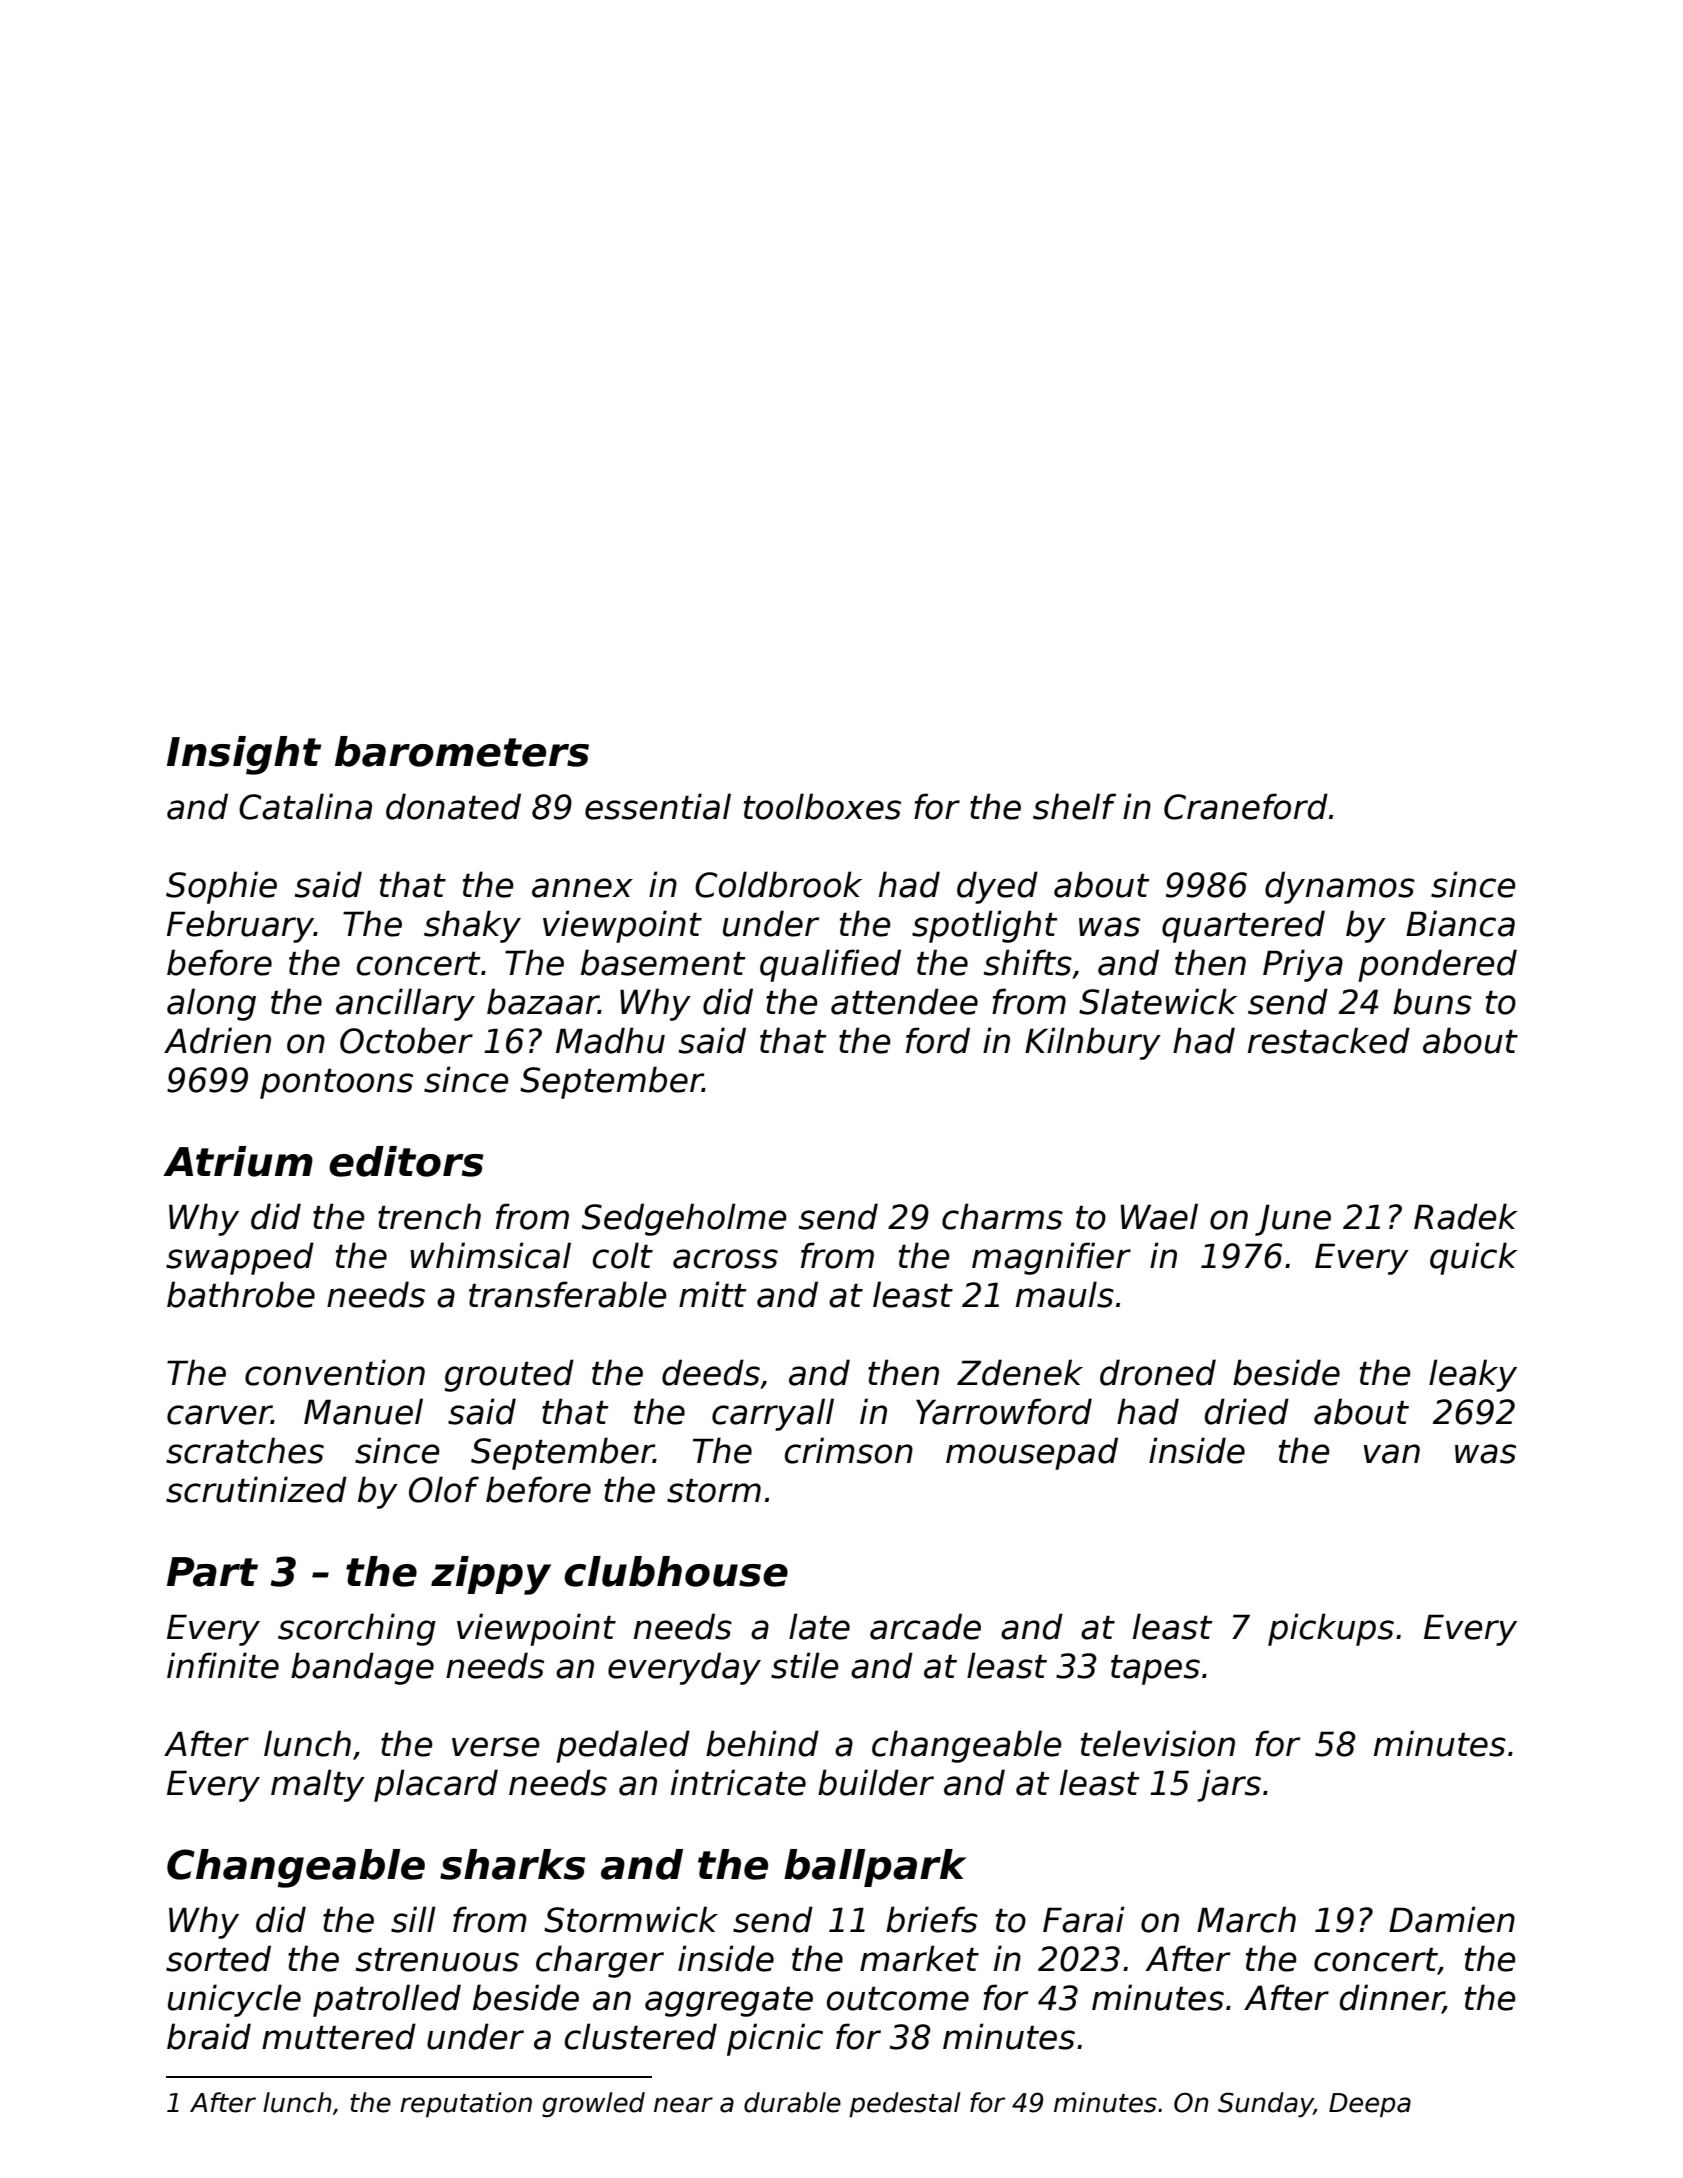 Image resolution: width=1683 pixels, height=2178 pixels. I want to click on reputation, so click(466, 2105).
